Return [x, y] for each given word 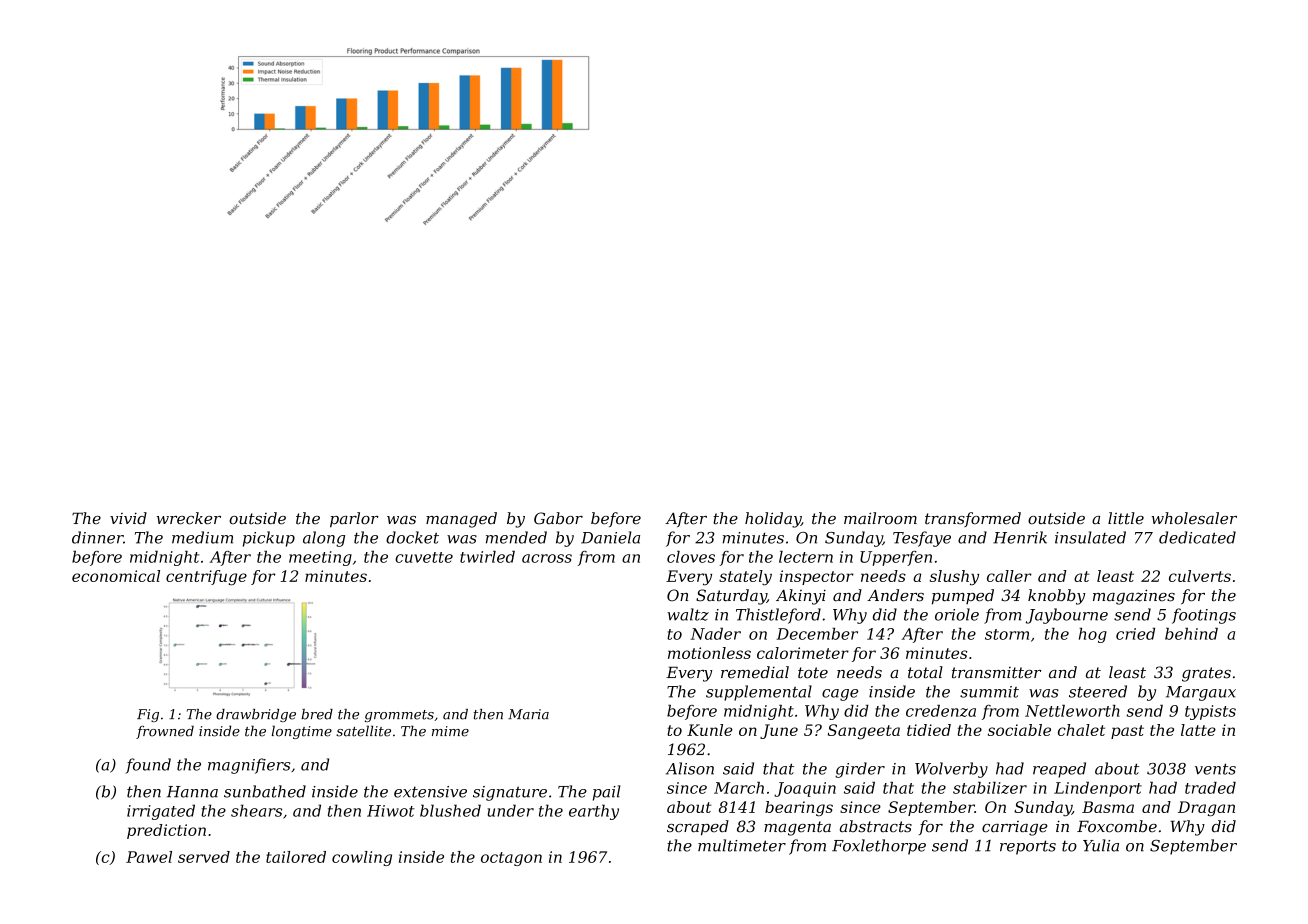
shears [256, 810]
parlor [354, 520]
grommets [399, 716]
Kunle [710, 730]
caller [1009, 576]
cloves [691, 557]
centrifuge [206, 577]
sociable [1019, 730]
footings [1204, 616]
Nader [715, 634]
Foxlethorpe [879, 847]
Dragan [1206, 808]
